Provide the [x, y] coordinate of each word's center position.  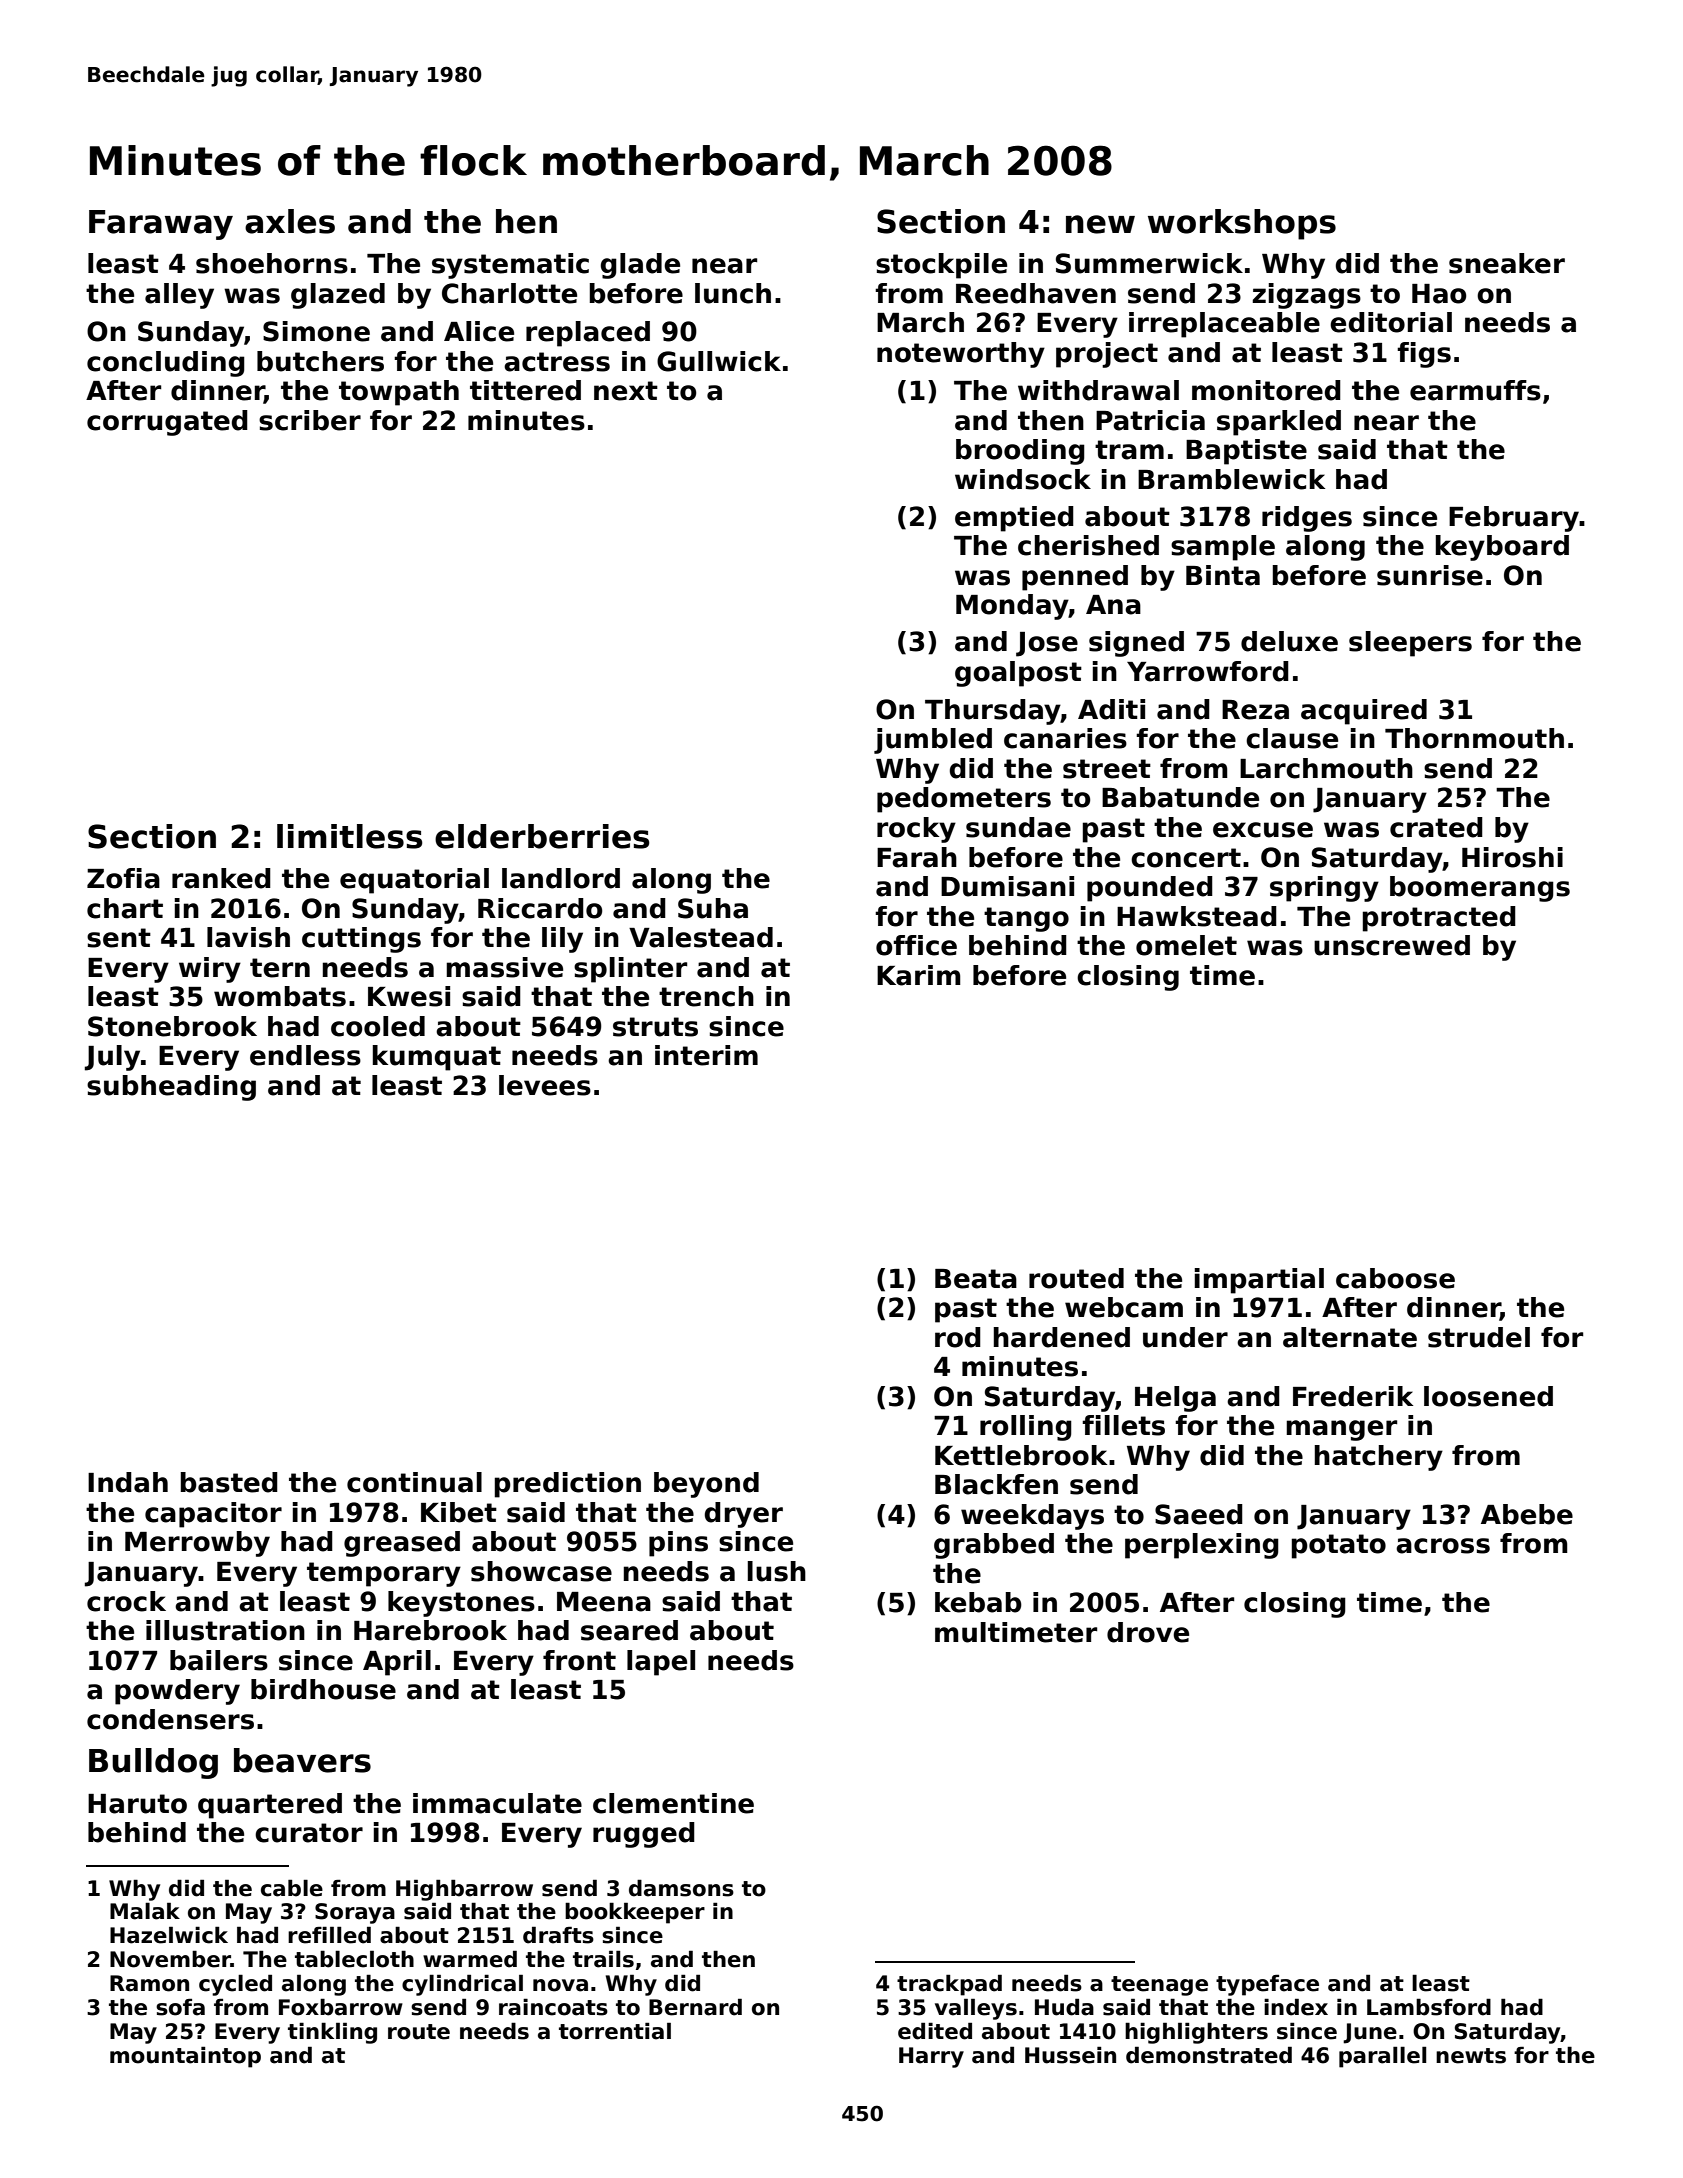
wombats [280, 996]
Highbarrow [464, 1890]
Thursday [993, 712]
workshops [1242, 224]
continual [414, 1482]
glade [640, 266]
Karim [919, 975]
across [1443, 1546]
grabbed [994, 1546]
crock [126, 1601]
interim [706, 1055]
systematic [510, 266]
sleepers [1410, 644]
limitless [350, 836]
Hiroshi [1512, 857]
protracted [1439, 919]
